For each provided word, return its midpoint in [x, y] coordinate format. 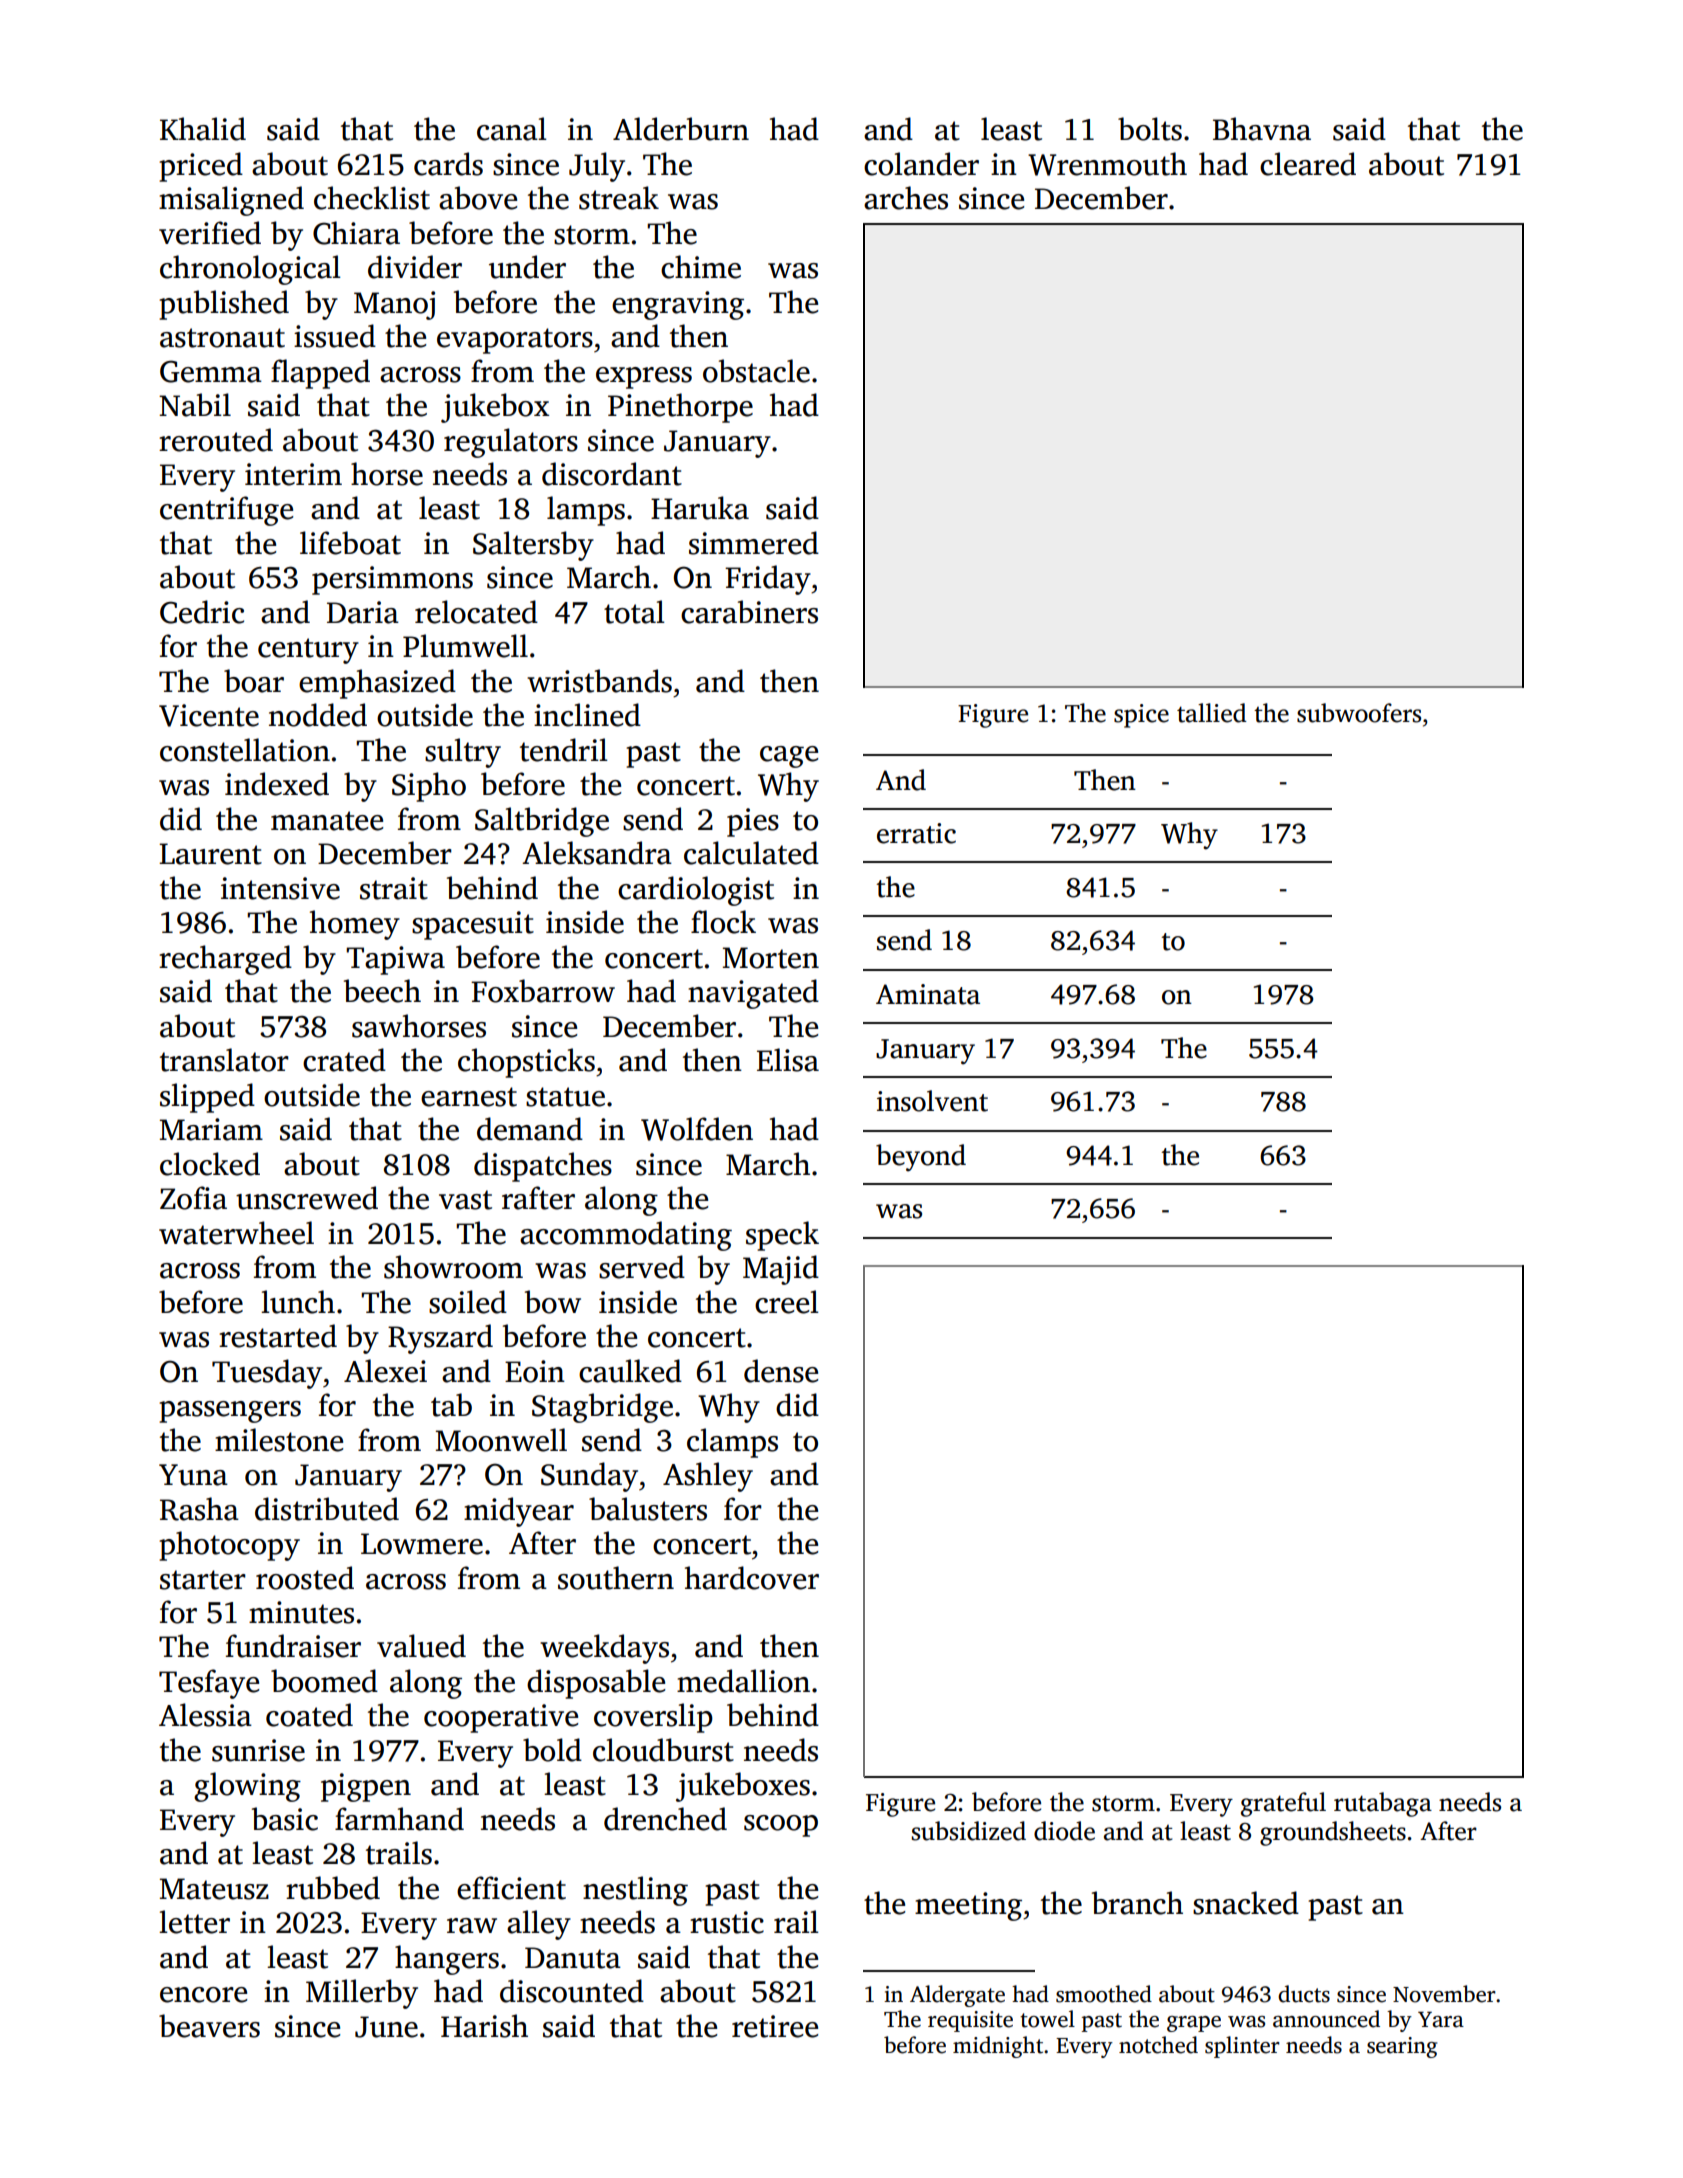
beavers [209, 2026]
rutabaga [1383, 1804]
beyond [921, 1158]
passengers [230, 1412]
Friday [768, 580]
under [527, 267]
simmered [754, 543]
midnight [998, 2047]
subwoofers [1359, 713]
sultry [463, 753]
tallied [1212, 713]
